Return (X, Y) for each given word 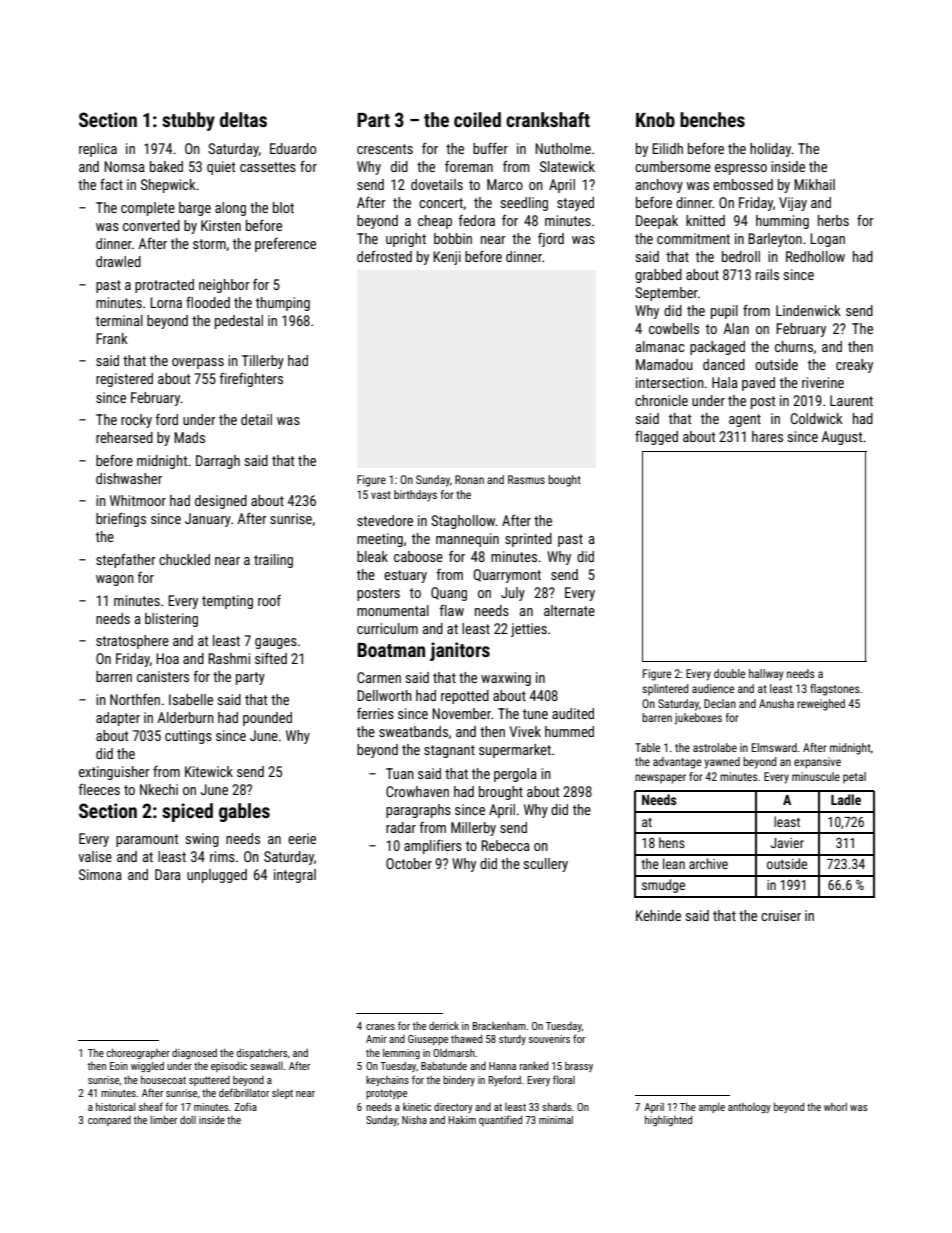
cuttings (188, 737)
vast (381, 495)
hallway (766, 675)
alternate (569, 610)
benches (712, 119)
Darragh (218, 462)
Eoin (119, 1066)
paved (758, 384)
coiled (477, 119)
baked (166, 166)
